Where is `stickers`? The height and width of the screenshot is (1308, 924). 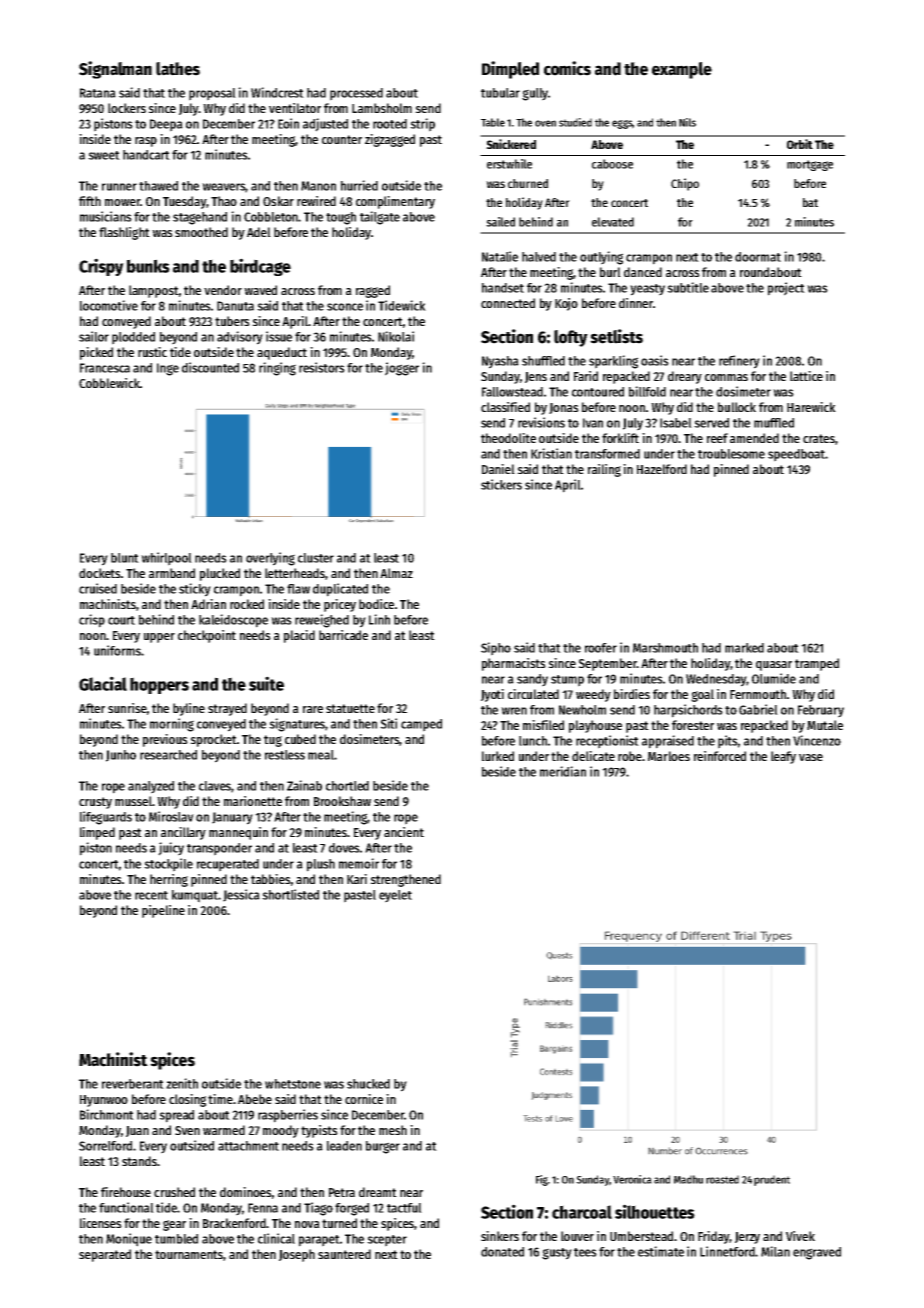
stickers is located at coordinates (501, 484).
